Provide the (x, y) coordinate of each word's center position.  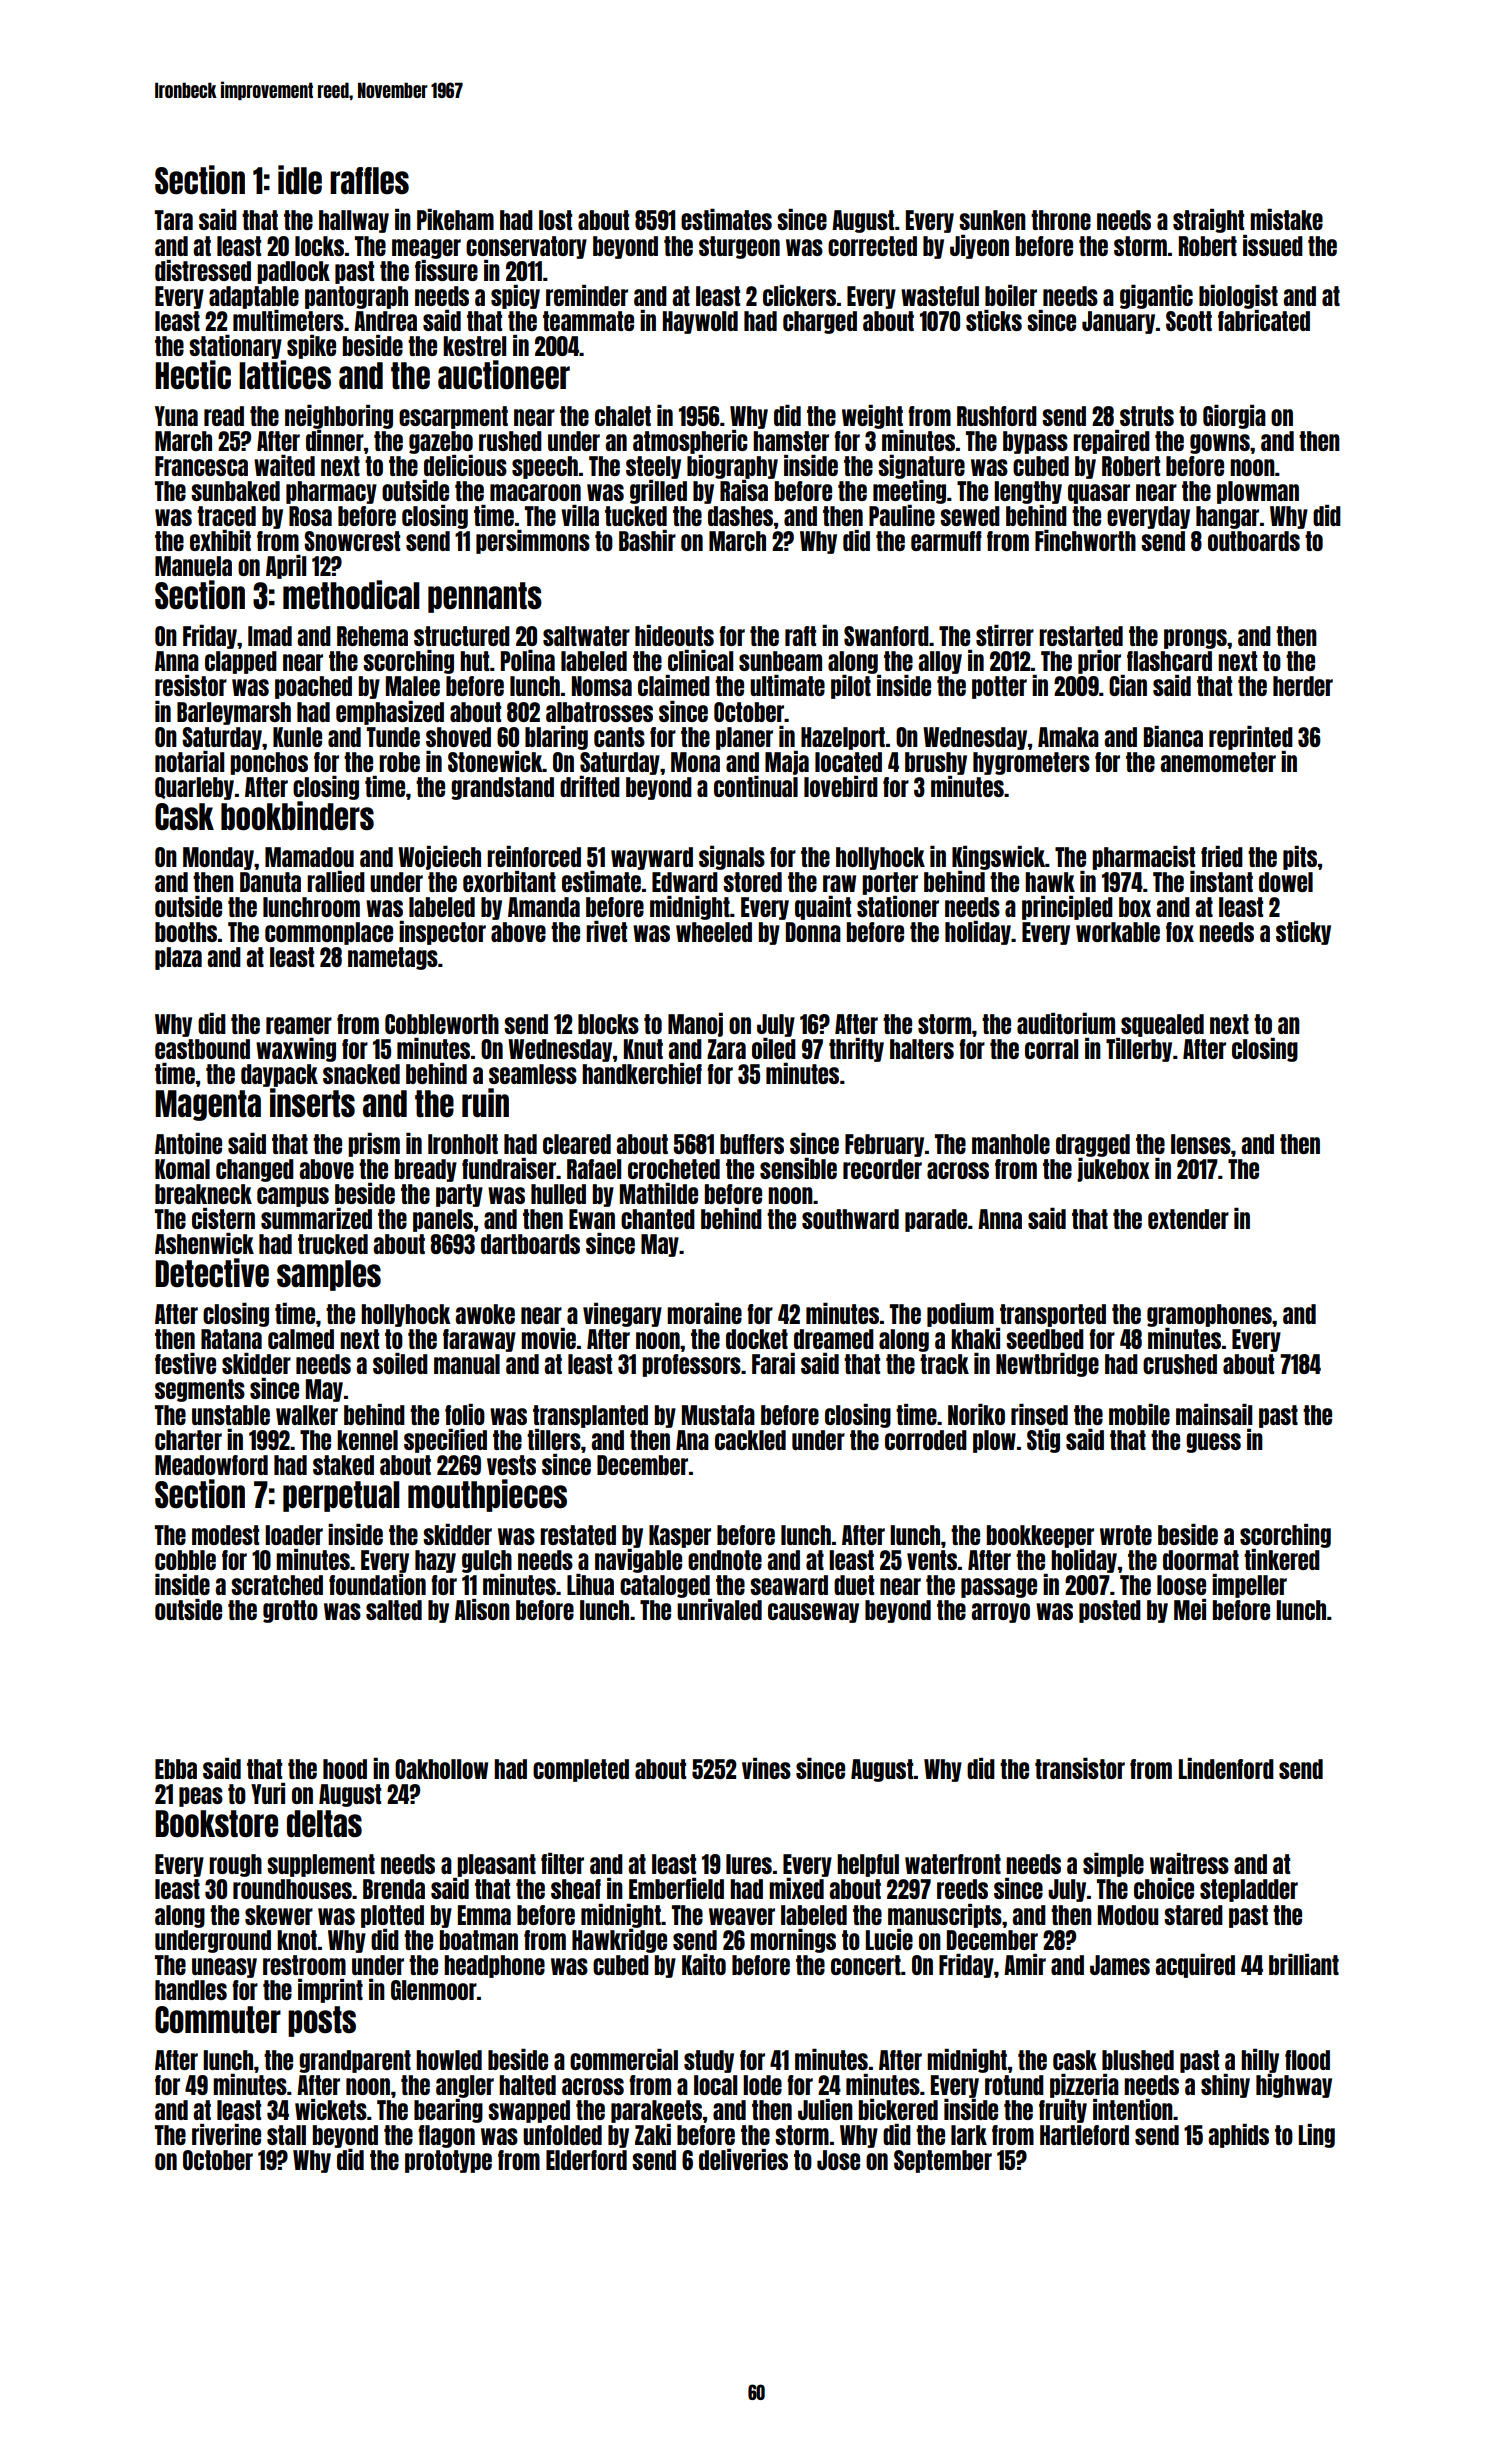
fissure (446, 270)
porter (890, 883)
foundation (377, 1584)
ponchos (269, 763)
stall (286, 2135)
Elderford (586, 2160)
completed (581, 1770)
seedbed (1045, 1339)
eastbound (202, 1049)
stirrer (1005, 635)
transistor (1080, 1768)
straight (1208, 221)
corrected (872, 246)
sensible (798, 1168)
